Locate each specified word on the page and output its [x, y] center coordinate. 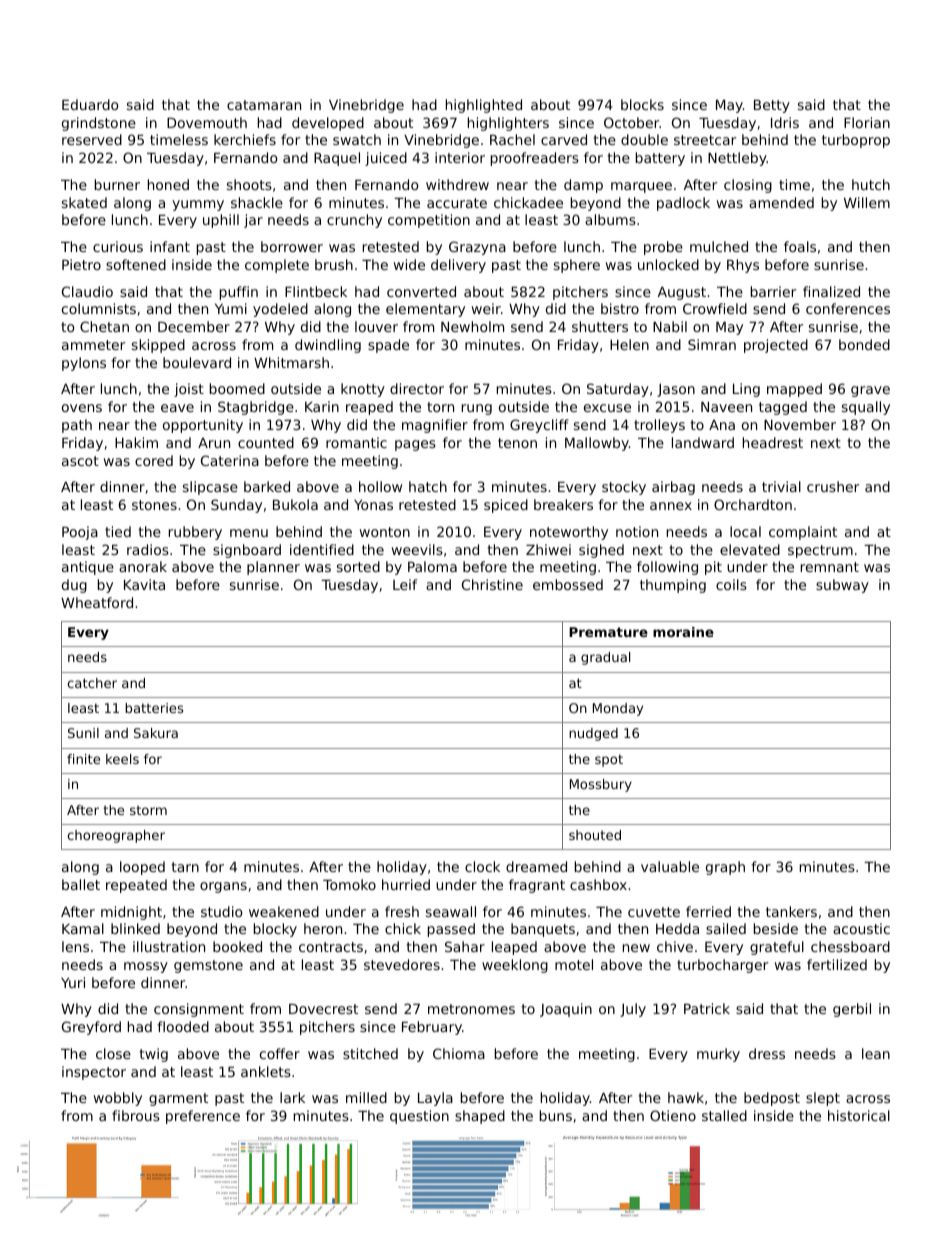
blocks [642, 104]
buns [556, 1115]
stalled [724, 1115]
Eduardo [90, 104]
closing [748, 186]
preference [203, 1117]
